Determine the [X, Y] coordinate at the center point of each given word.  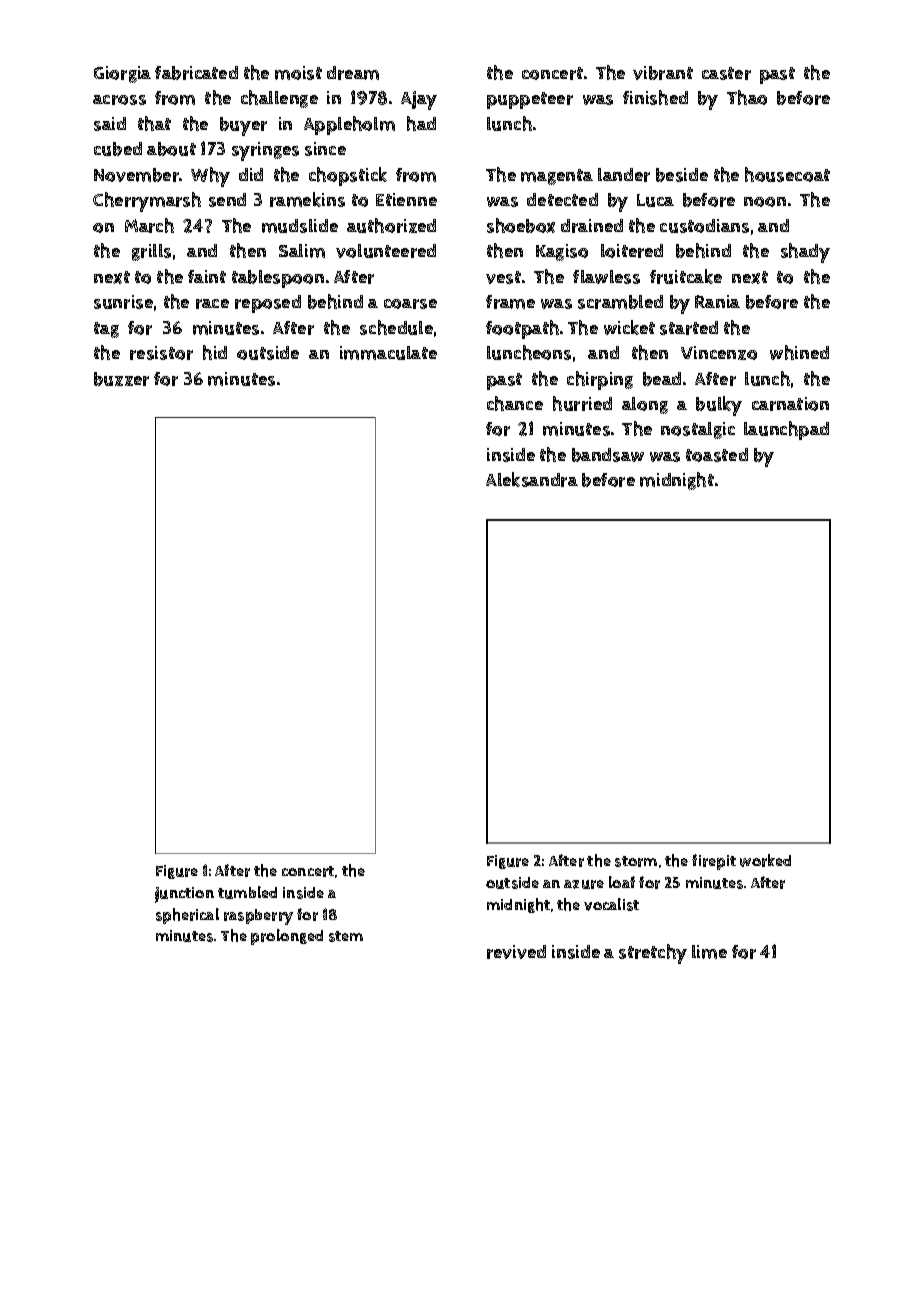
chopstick [348, 176]
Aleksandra [532, 479]
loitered [632, 251]
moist [298, 73]
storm [636, 861]
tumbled [247, 892]
